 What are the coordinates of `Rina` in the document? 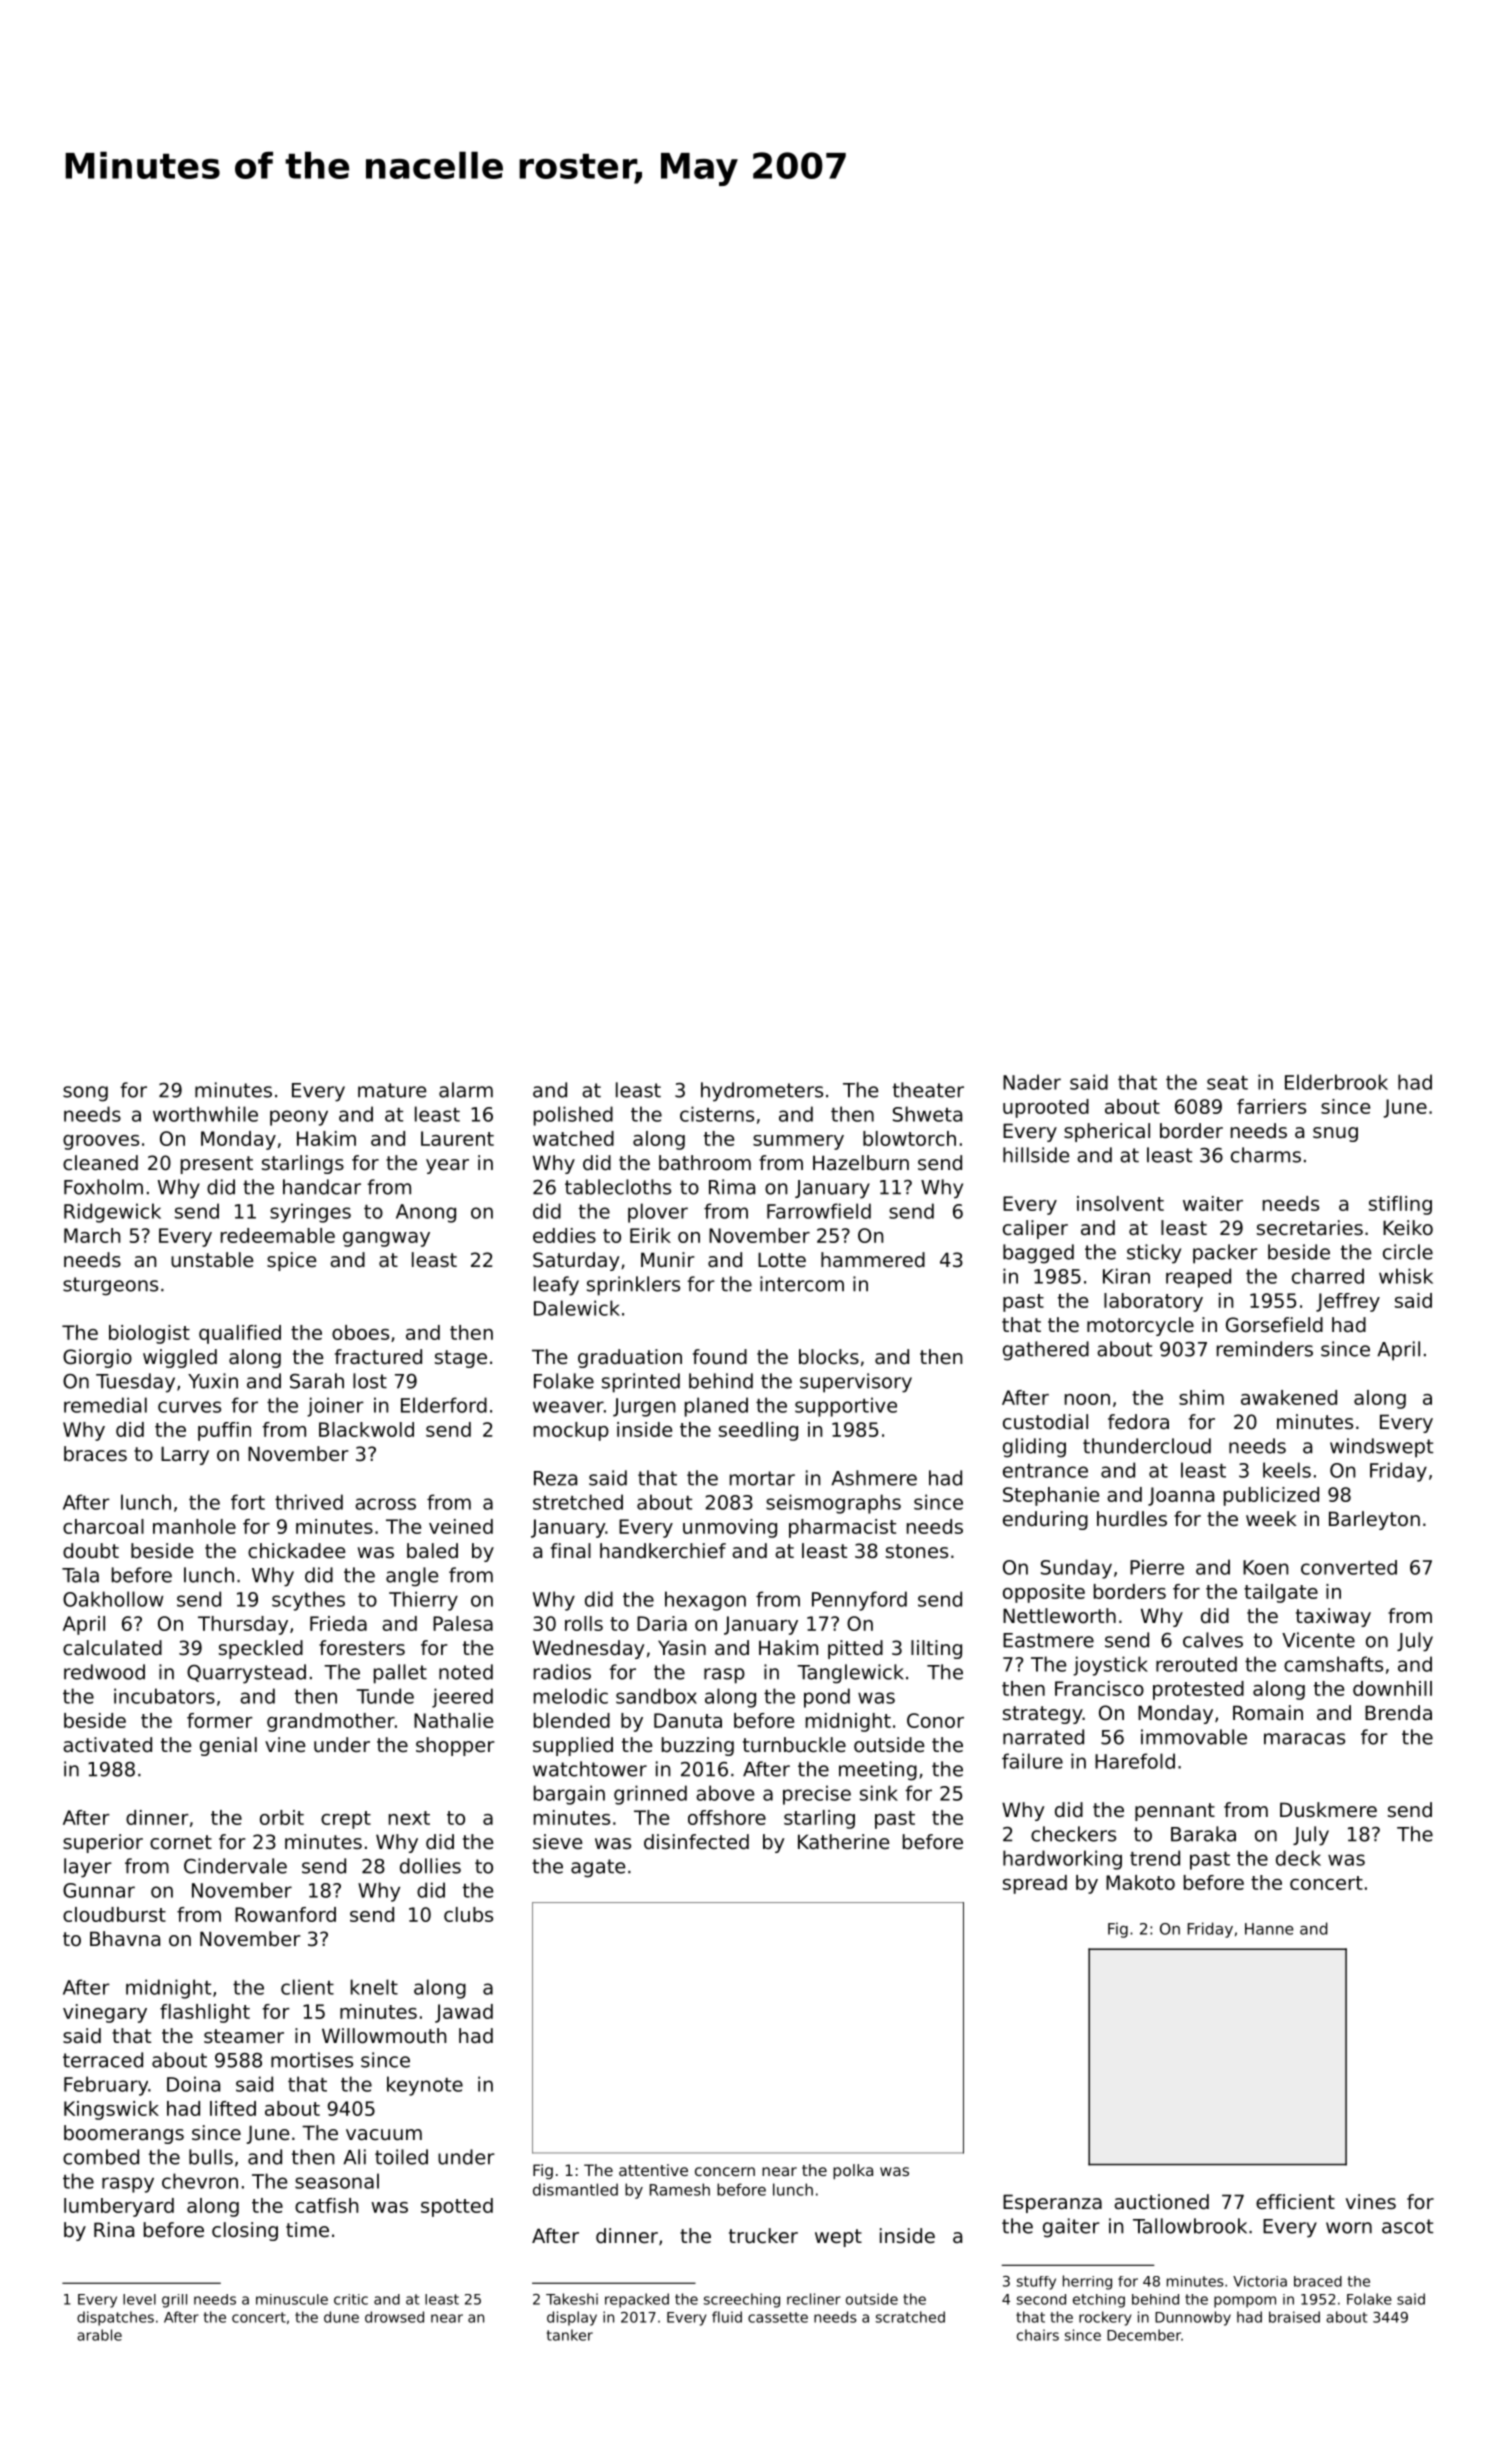 It's located at (114, 2229).
